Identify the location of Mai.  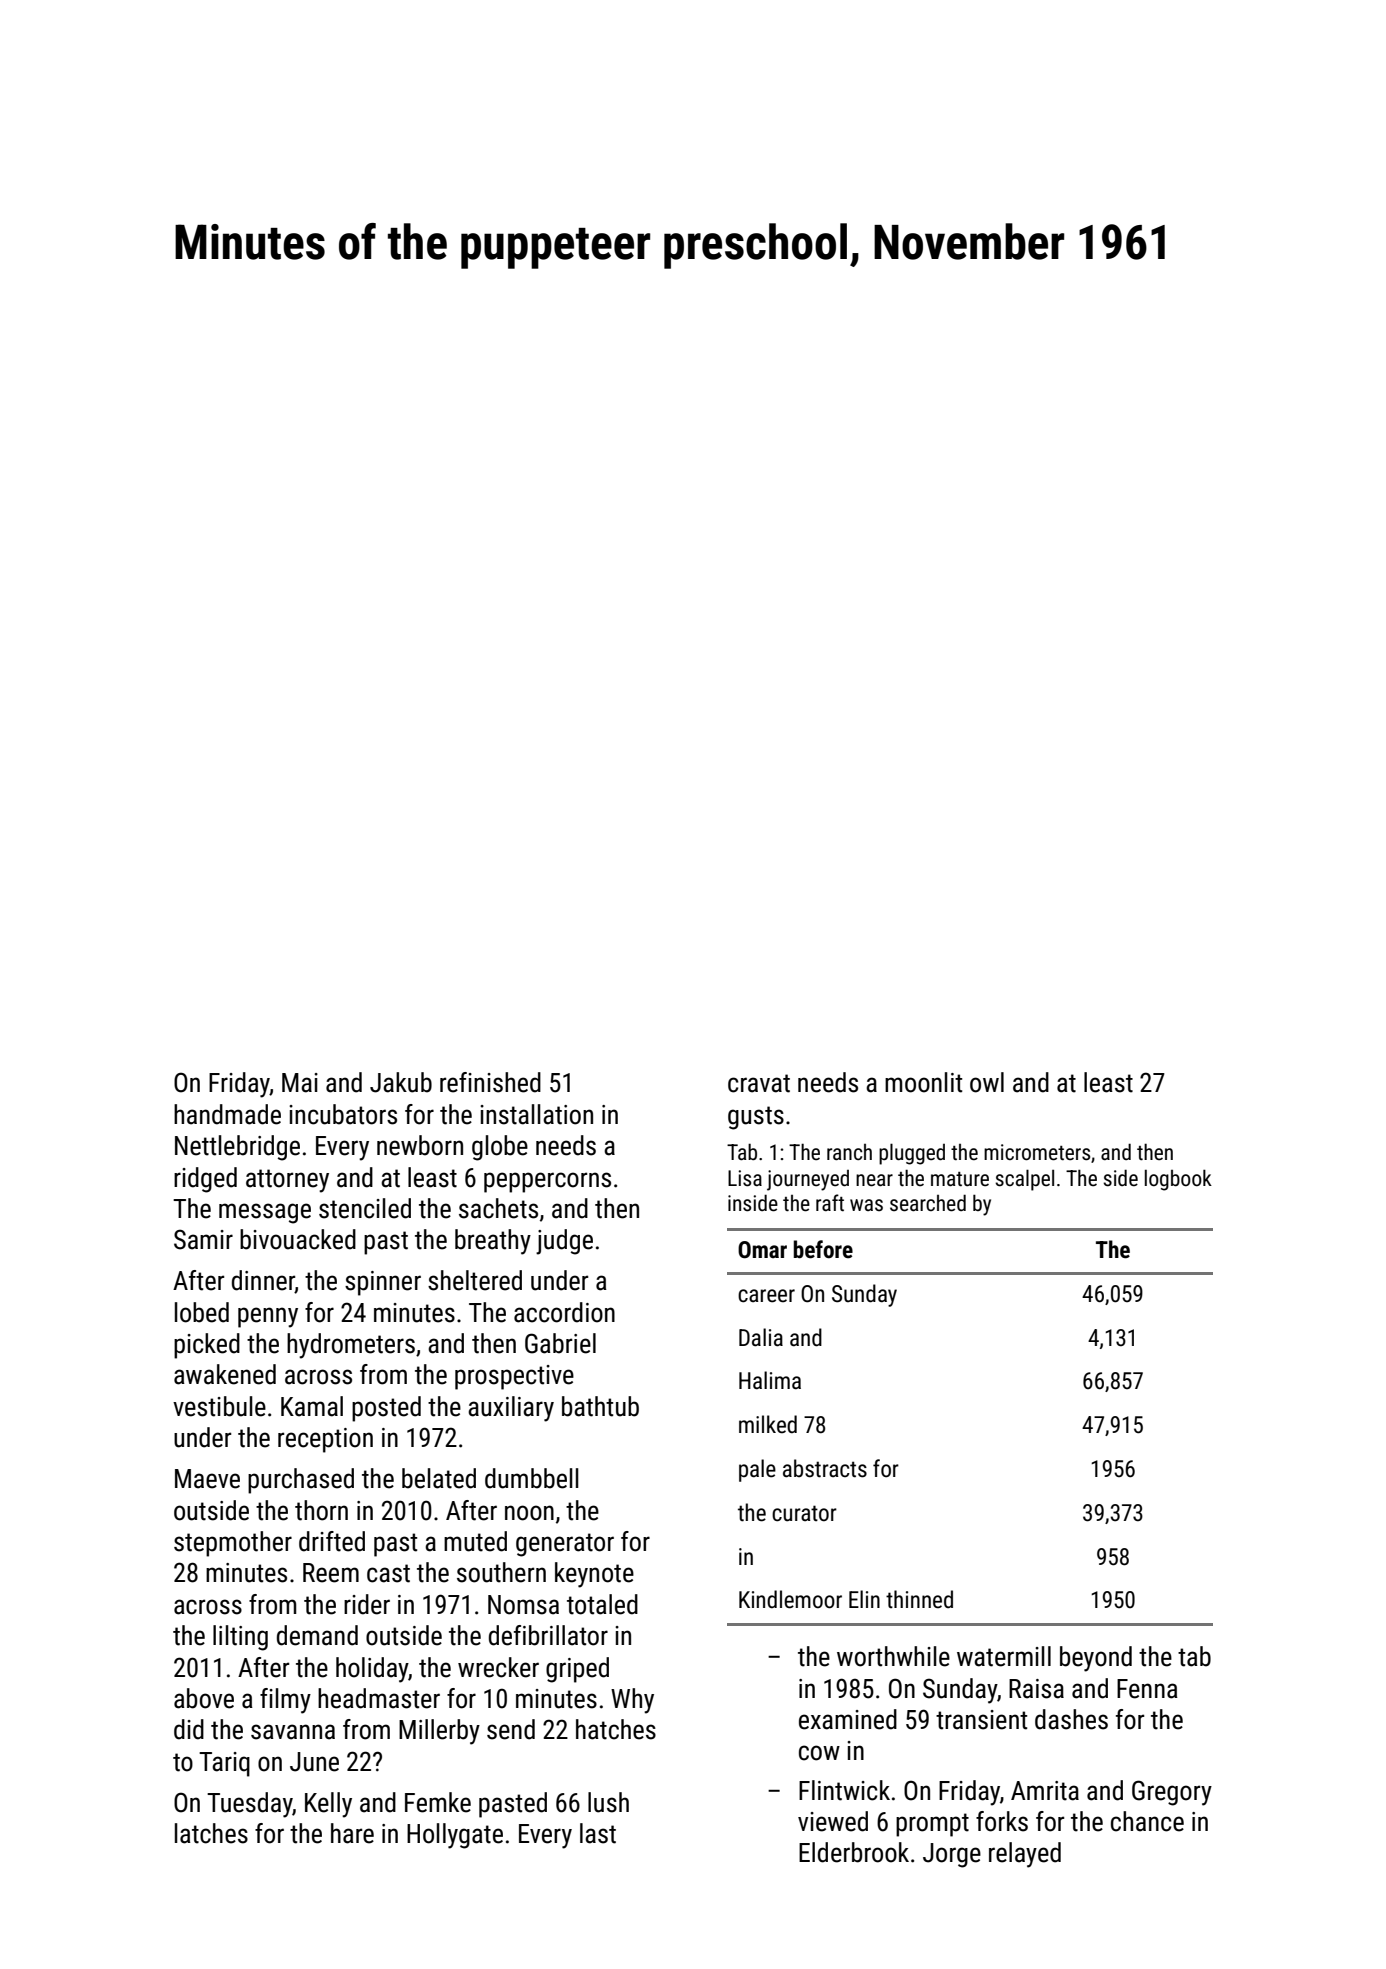
(300, 1083).
